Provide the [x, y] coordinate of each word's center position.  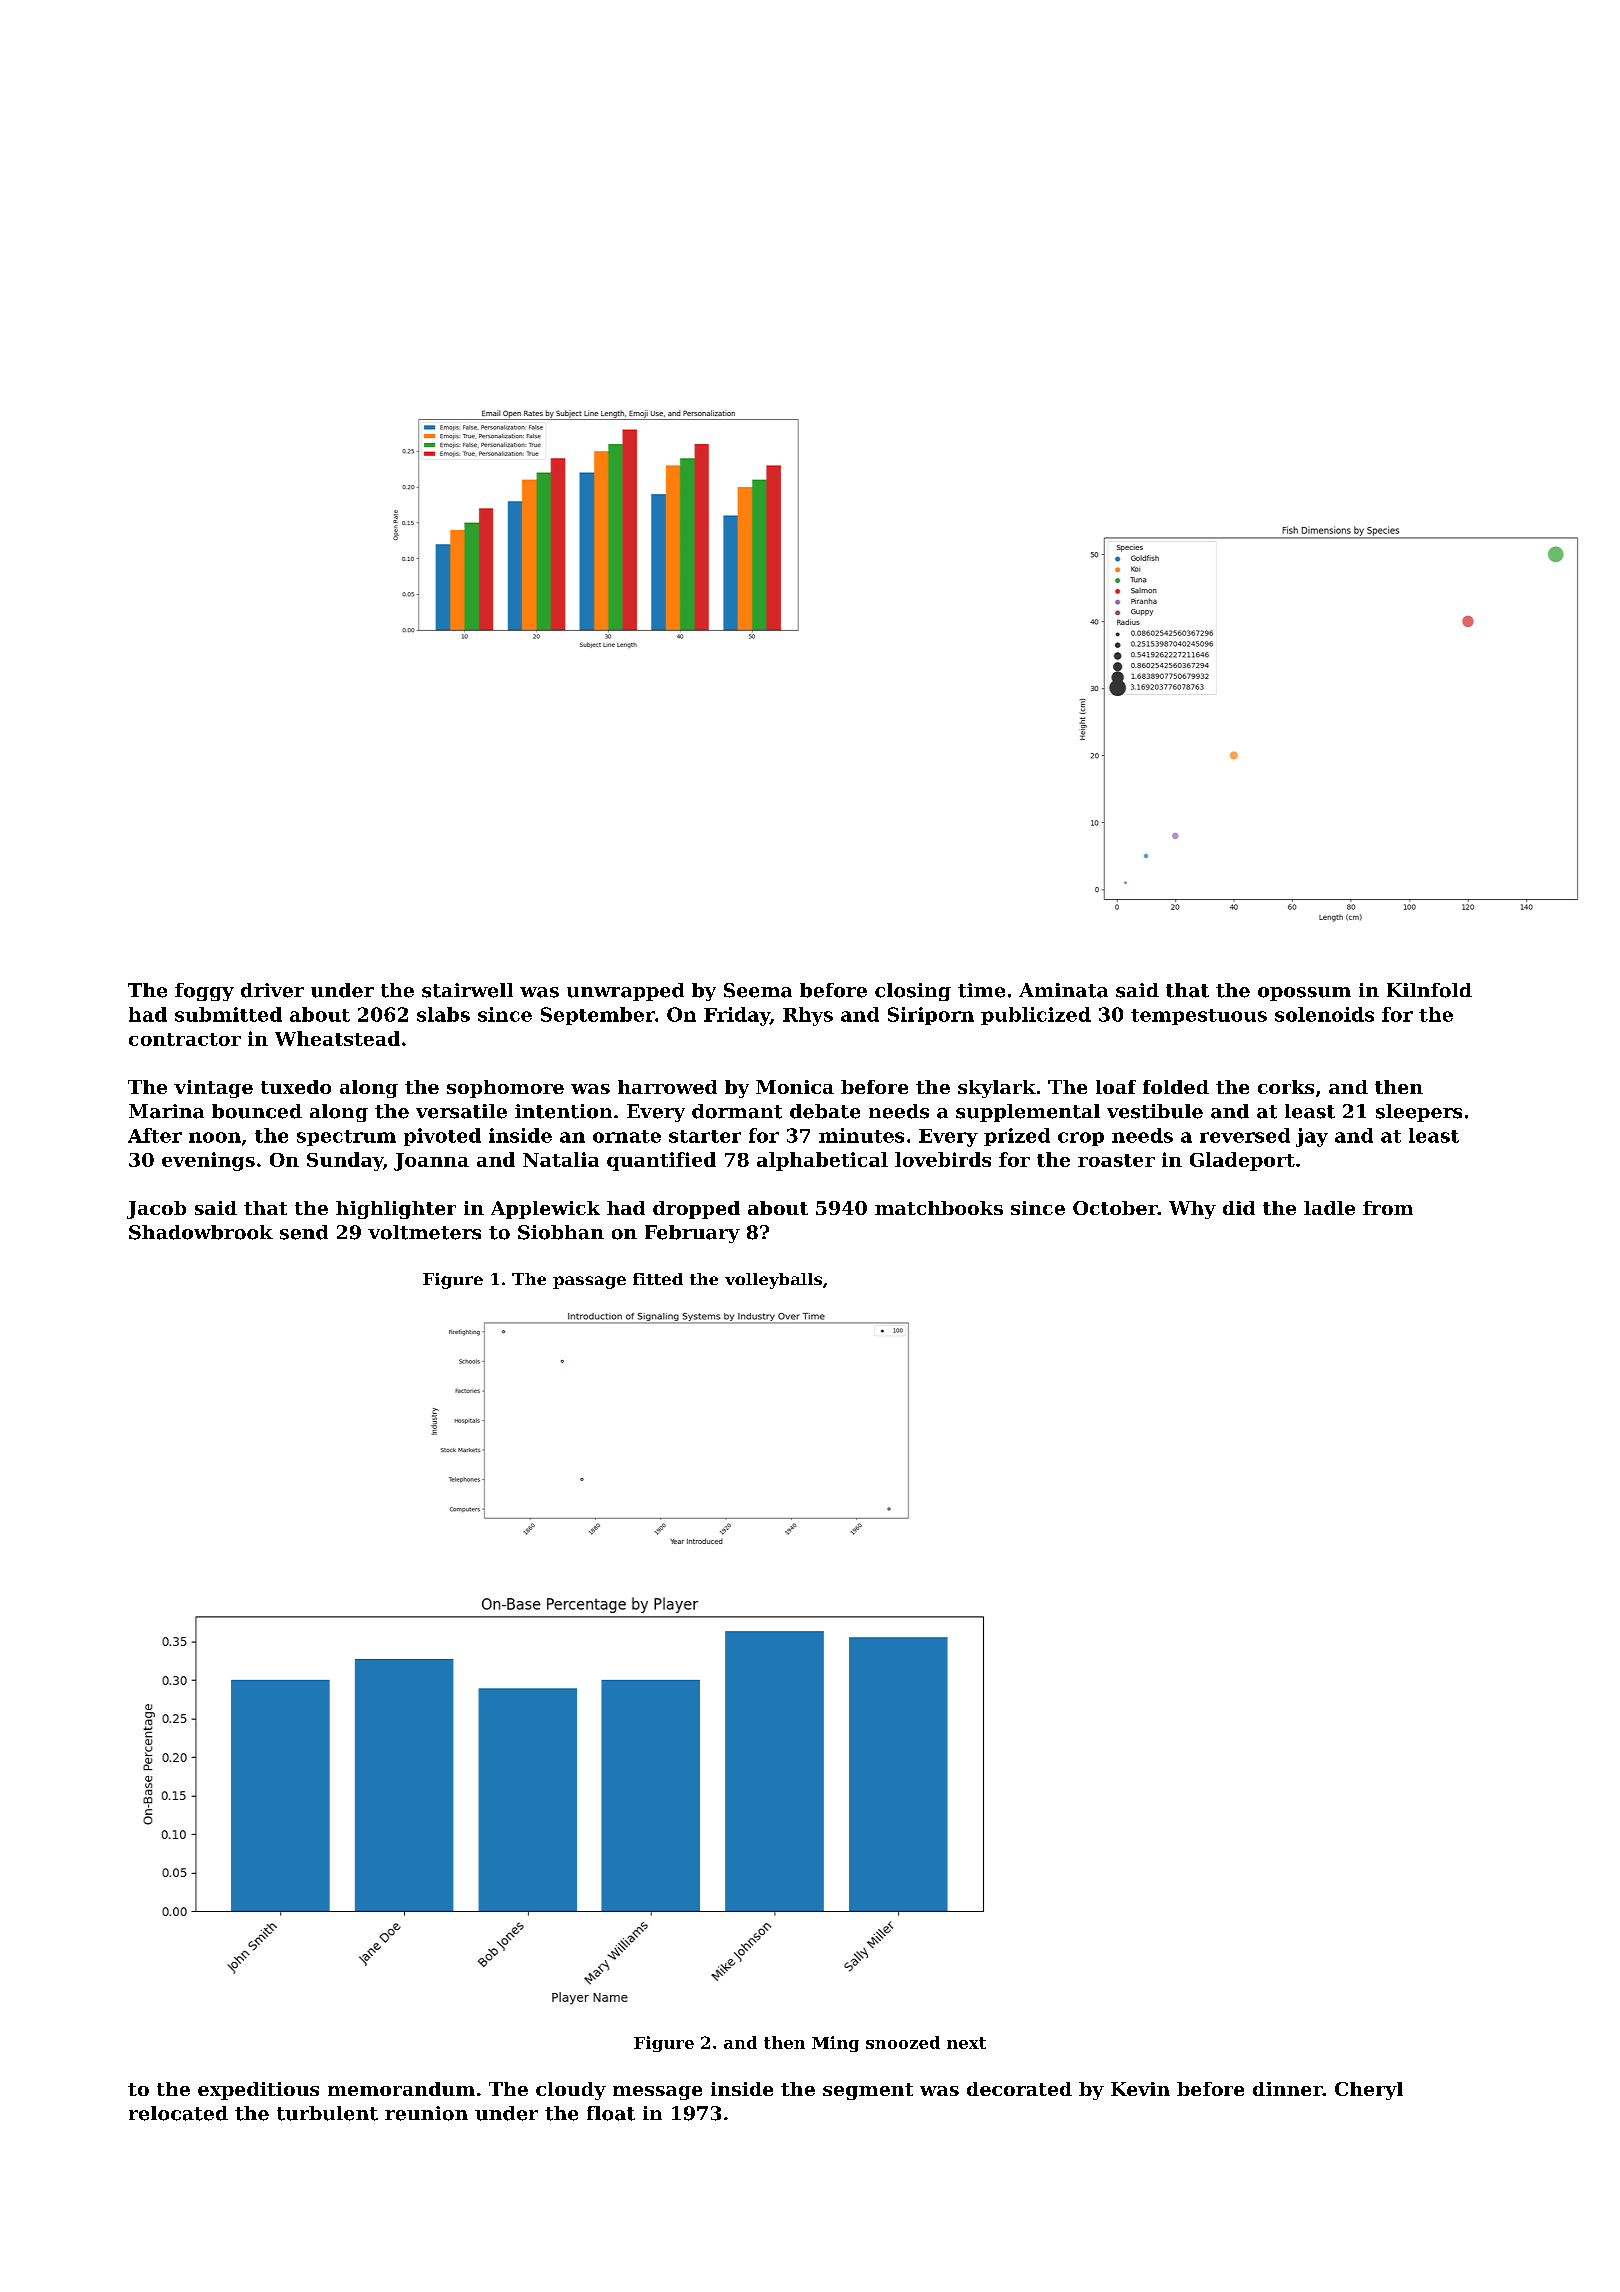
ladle [1329, 1208]
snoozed [903, 2042]
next [966, 2043]
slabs [443, 1014]
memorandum [401, 2089]
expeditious [258, 2091]
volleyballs [773, 1281]
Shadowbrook [201, 1232]
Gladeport [1242, 1161]
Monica [795, 1087]
